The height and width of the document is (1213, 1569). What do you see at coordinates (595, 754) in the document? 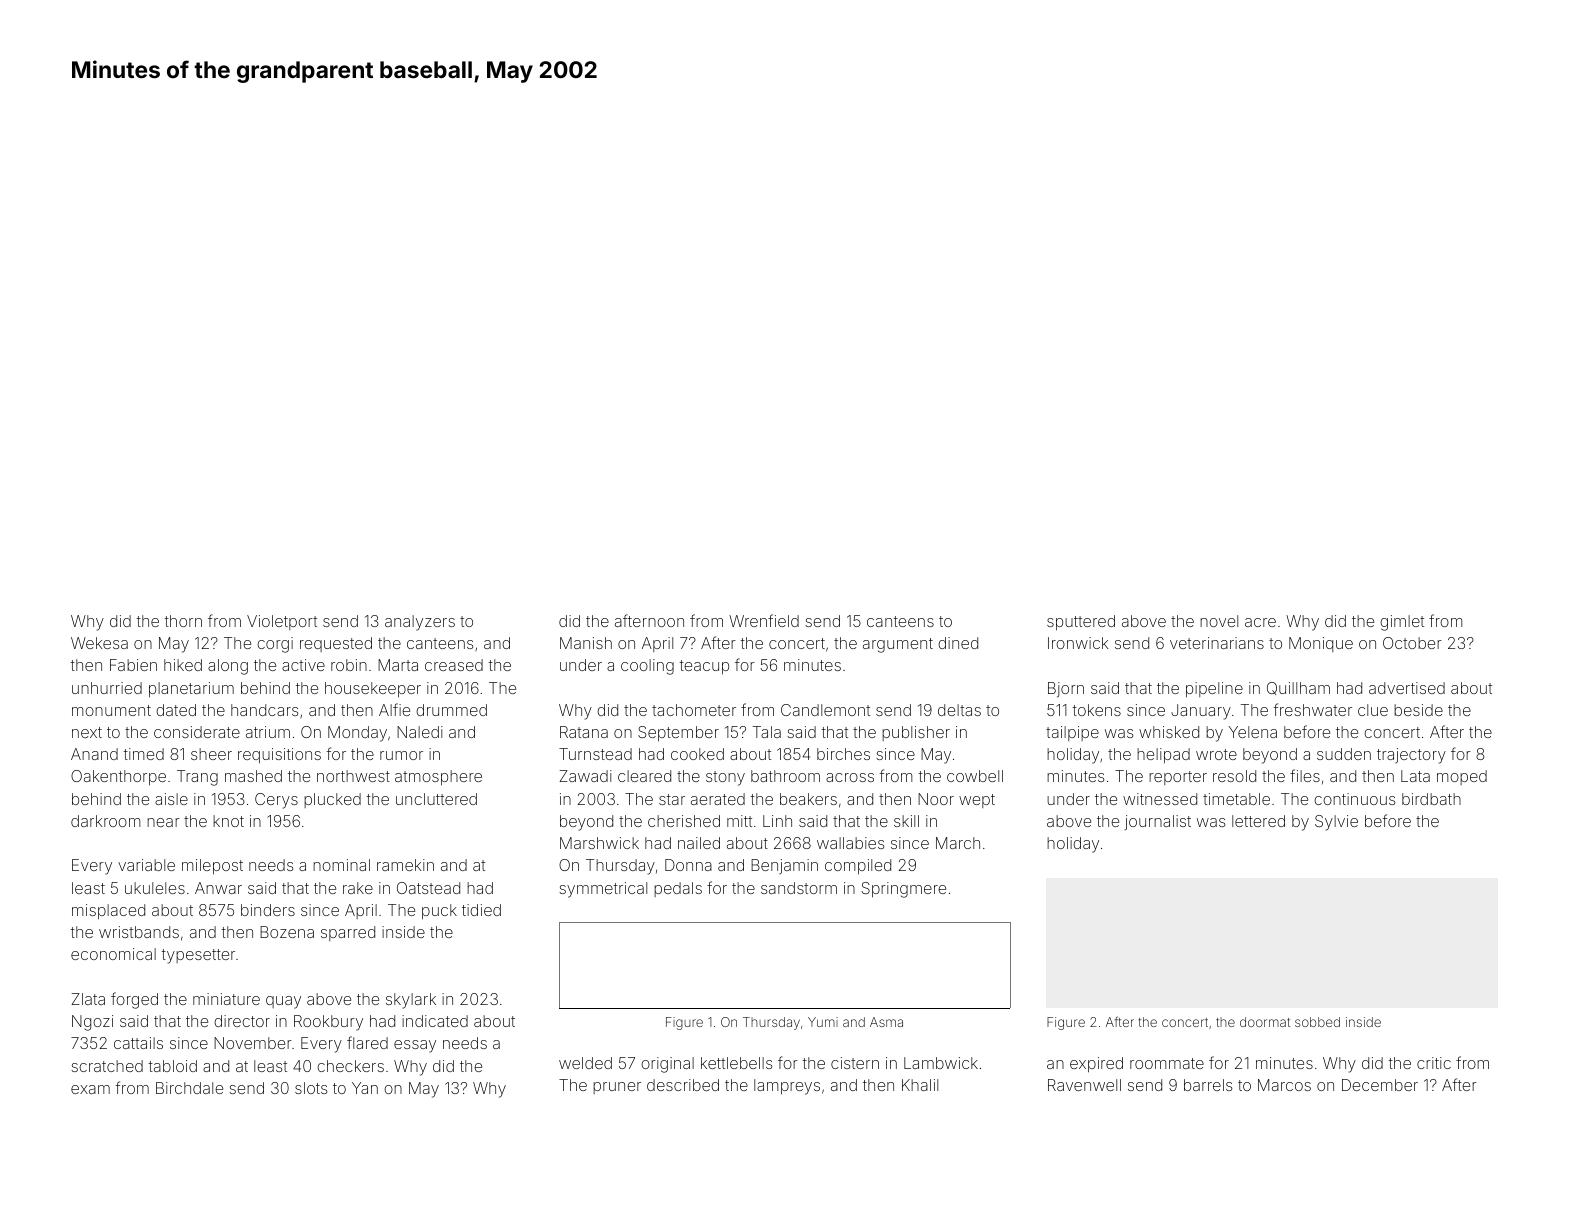
I see `Turnstead` at bounding box center [595, 754].
